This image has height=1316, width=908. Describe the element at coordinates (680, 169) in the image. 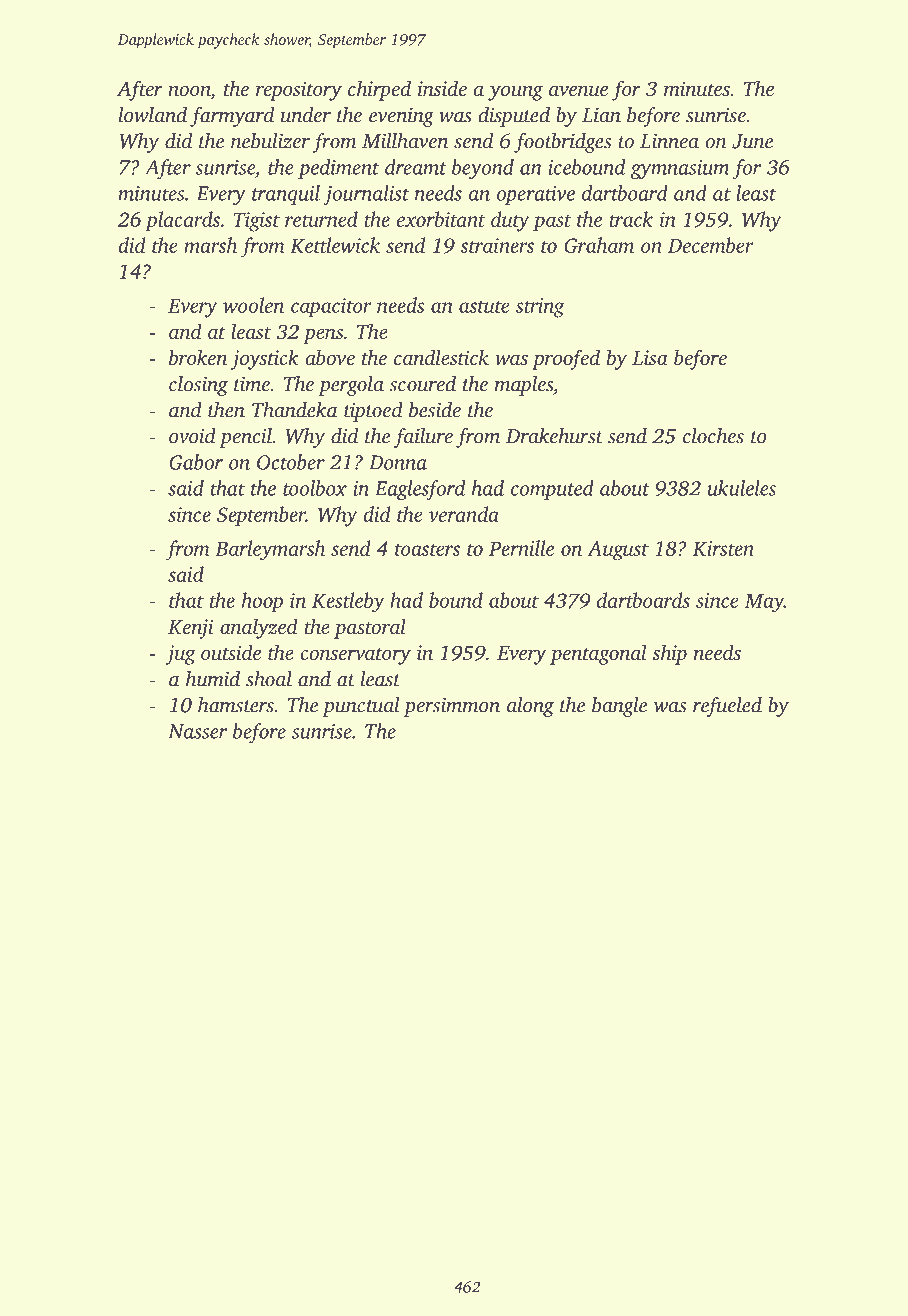

I see `gymnasium` at that location.
